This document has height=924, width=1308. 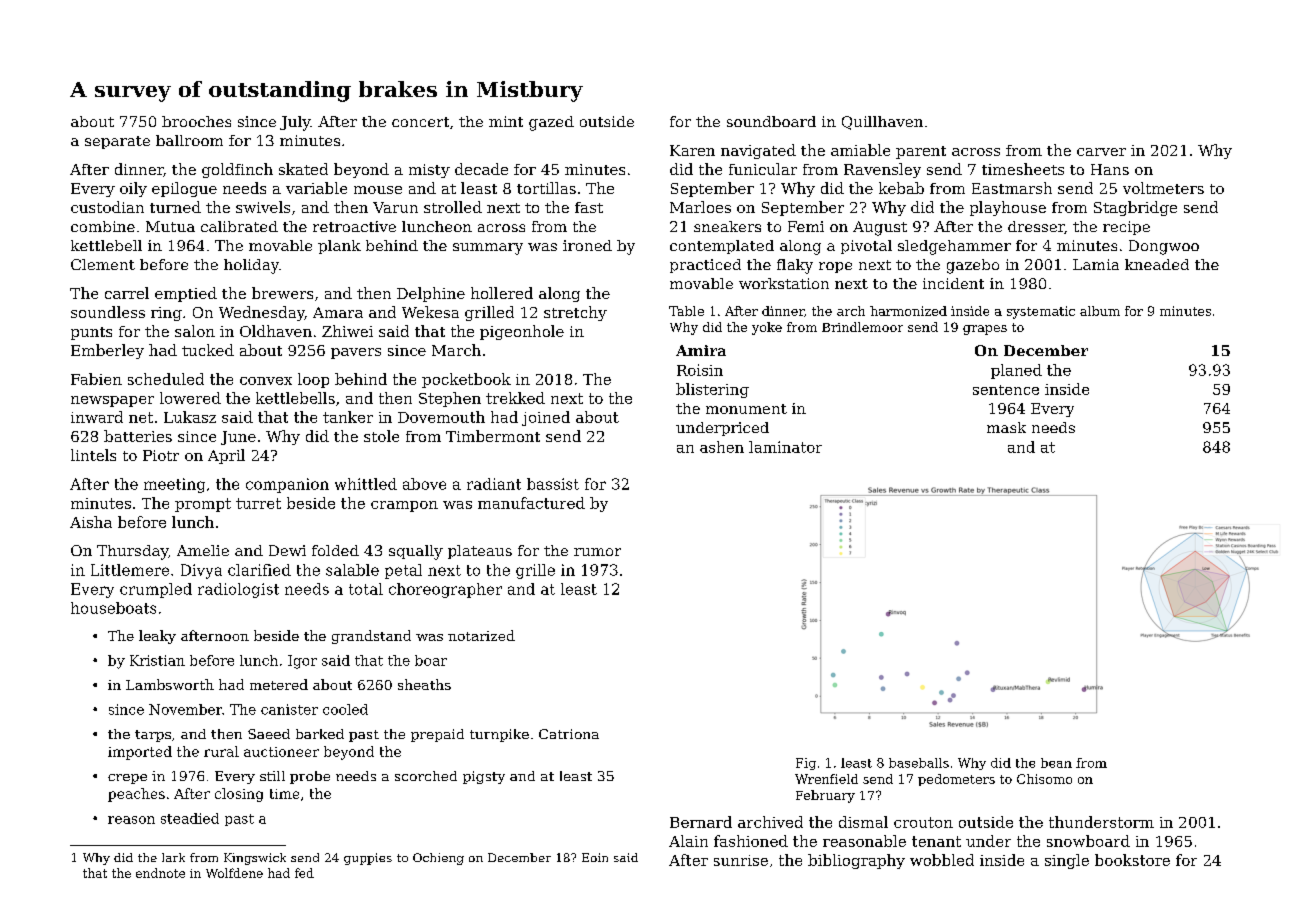 What do you see at coordinates (767, 328) in the document?
I see `yoke` at bounding box center [767, 328].
